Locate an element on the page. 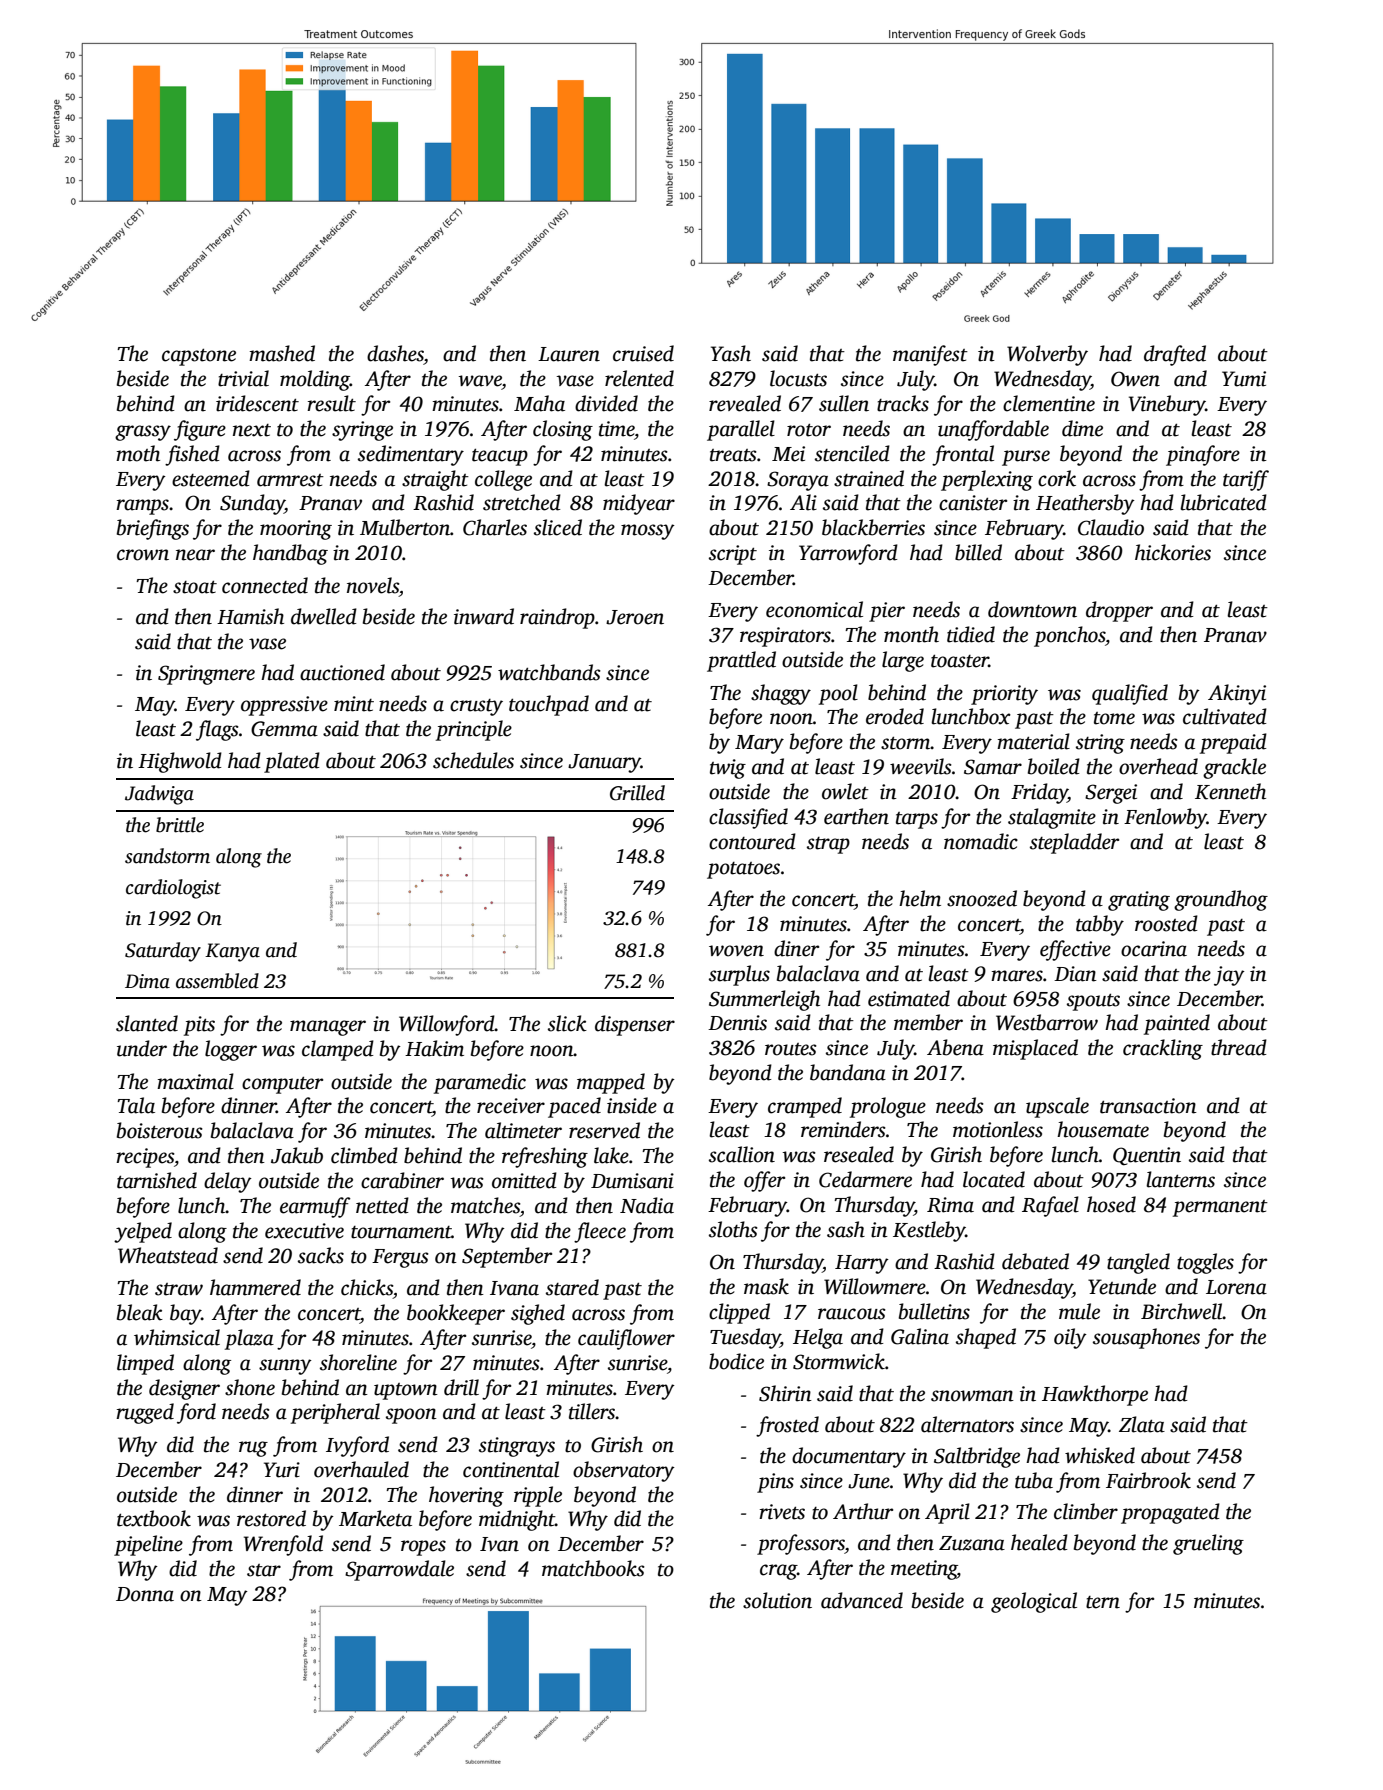 The width and height of the document is (1383, 1790). groundhog is located at coordinates (1221, 900).
